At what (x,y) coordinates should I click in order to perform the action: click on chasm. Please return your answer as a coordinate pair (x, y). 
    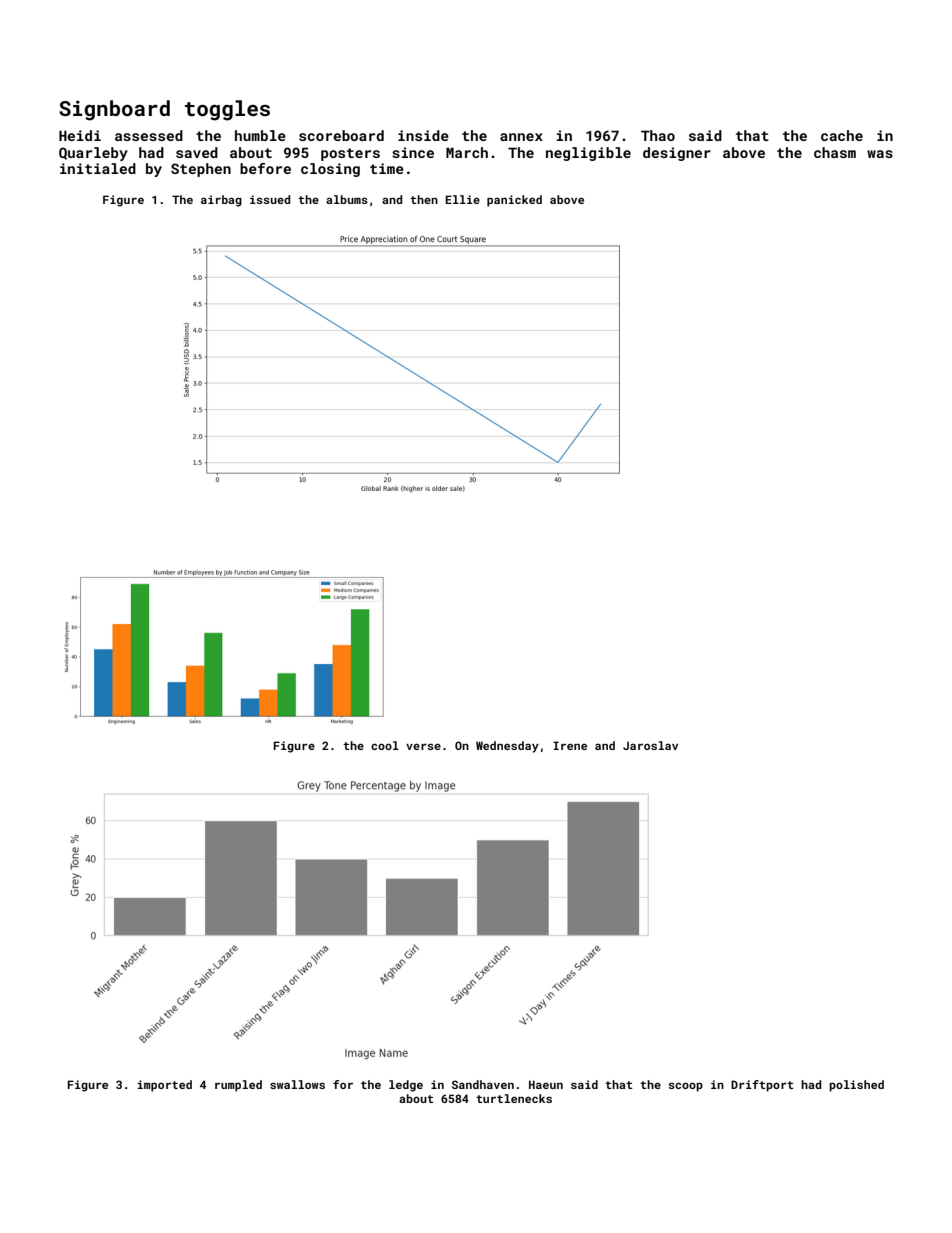
    Looking at the image, I should click on (835, 152).
